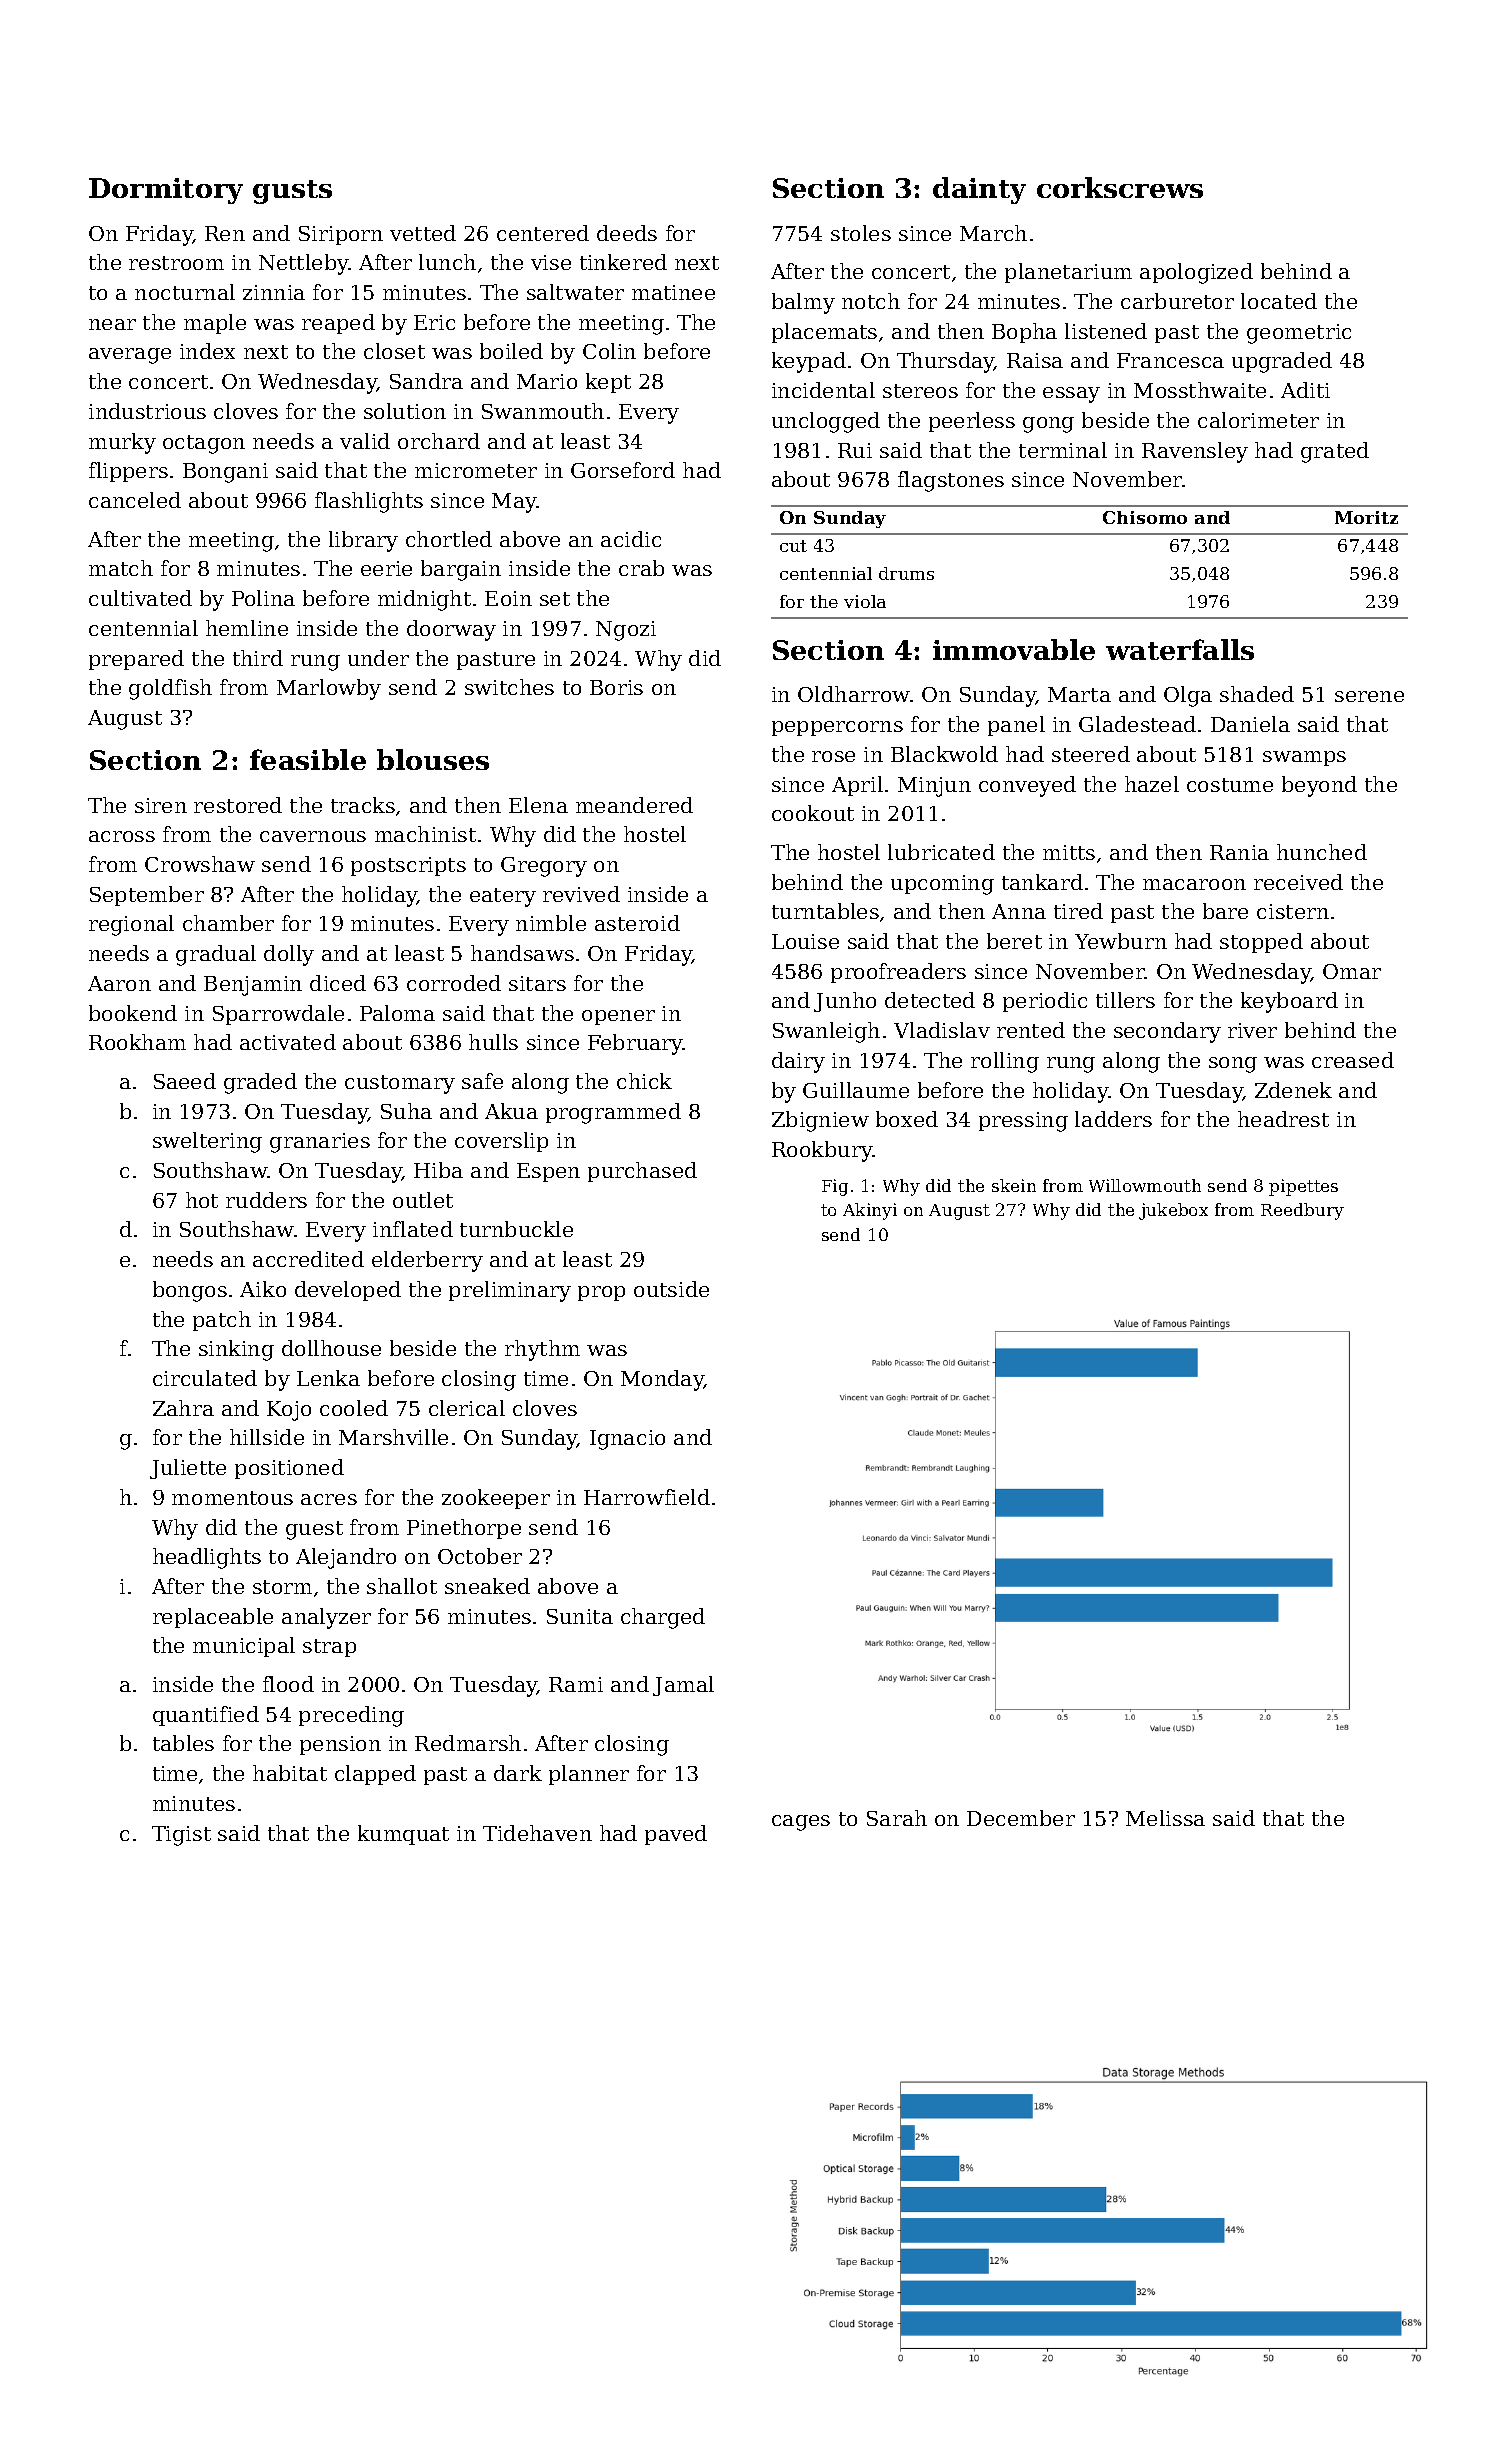  What do you see at coordinates (1165, 1818) in the image?
I see `Melissa` at bounding box center [1165, 1818].
